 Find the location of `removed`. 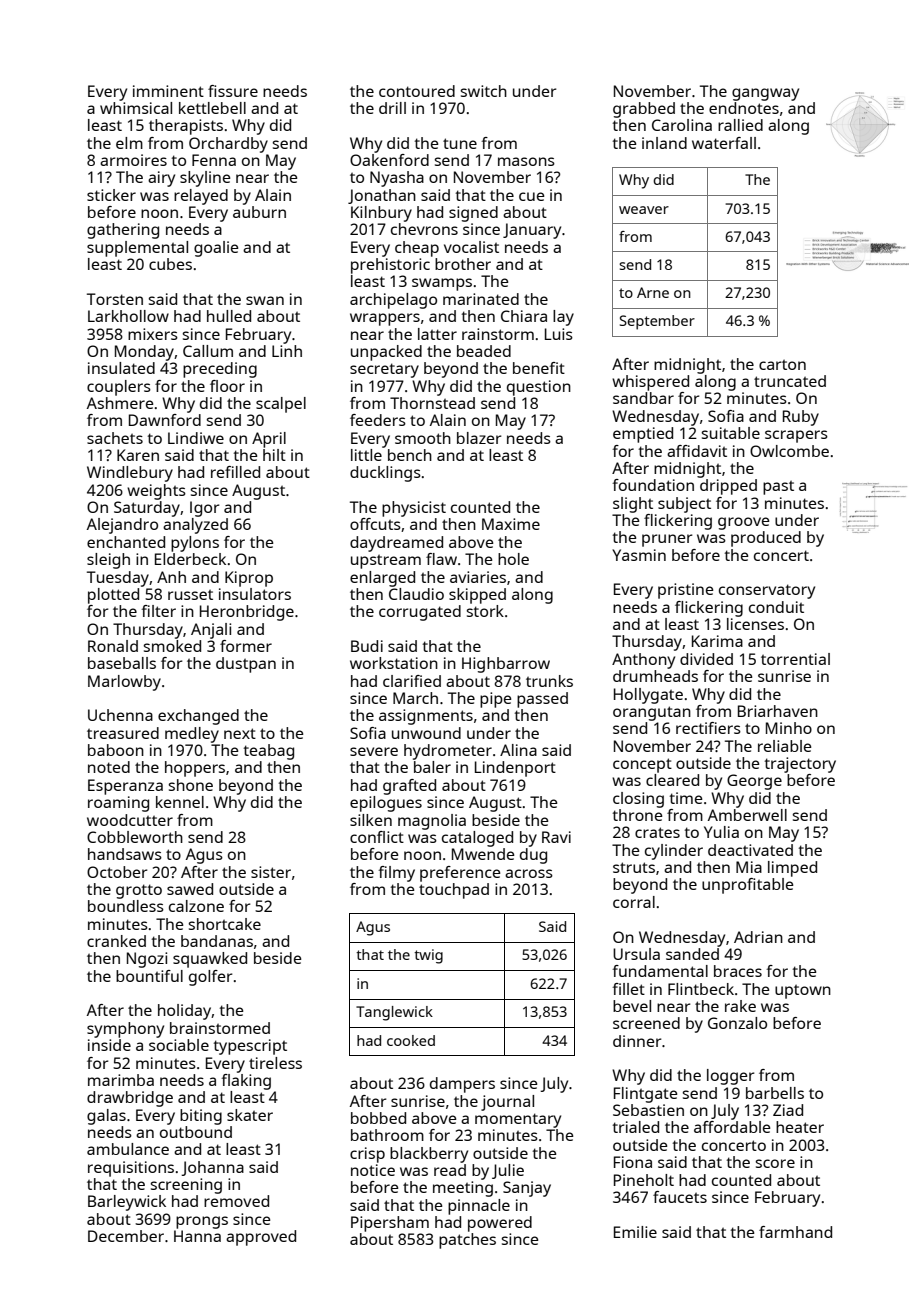

removed is located at coordinates (236, 1201).
